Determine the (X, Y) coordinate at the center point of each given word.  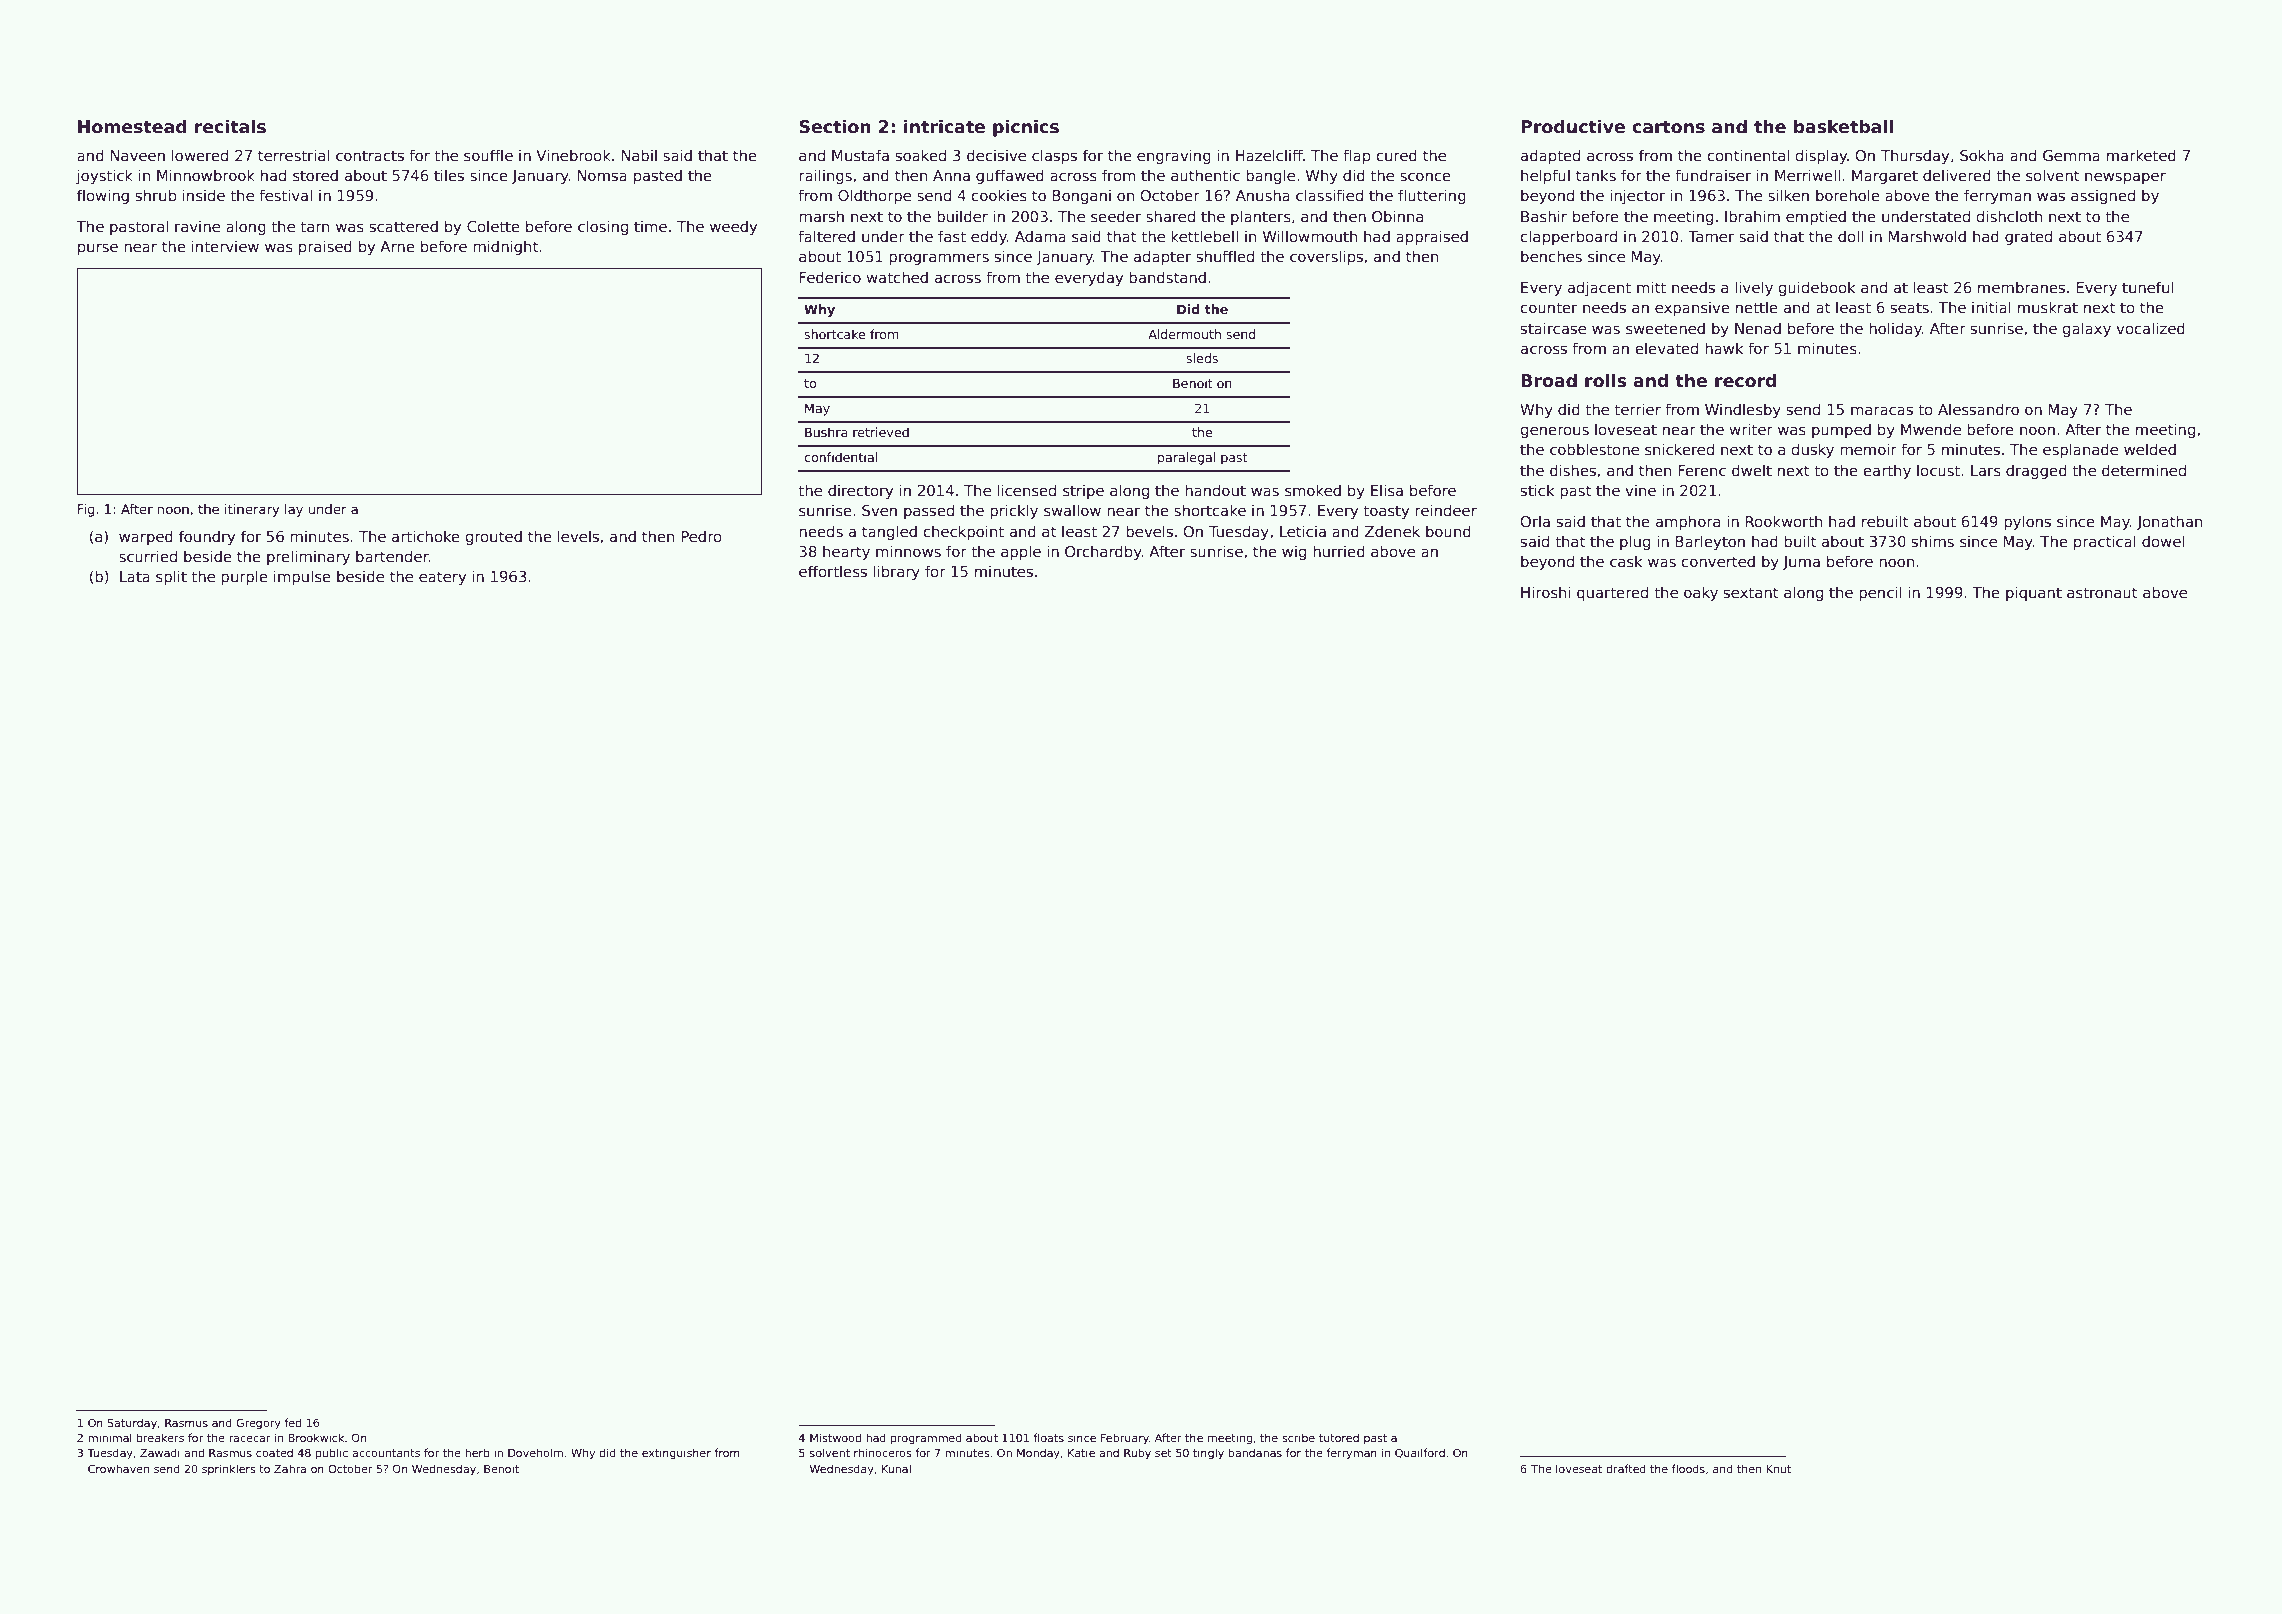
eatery (442, 578)
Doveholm (535, 1452)
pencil (1880, 593)
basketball (1843, 126)
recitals (230, 126)
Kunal (896, 1468)
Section (835, 126)
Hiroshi (1545, 592)
